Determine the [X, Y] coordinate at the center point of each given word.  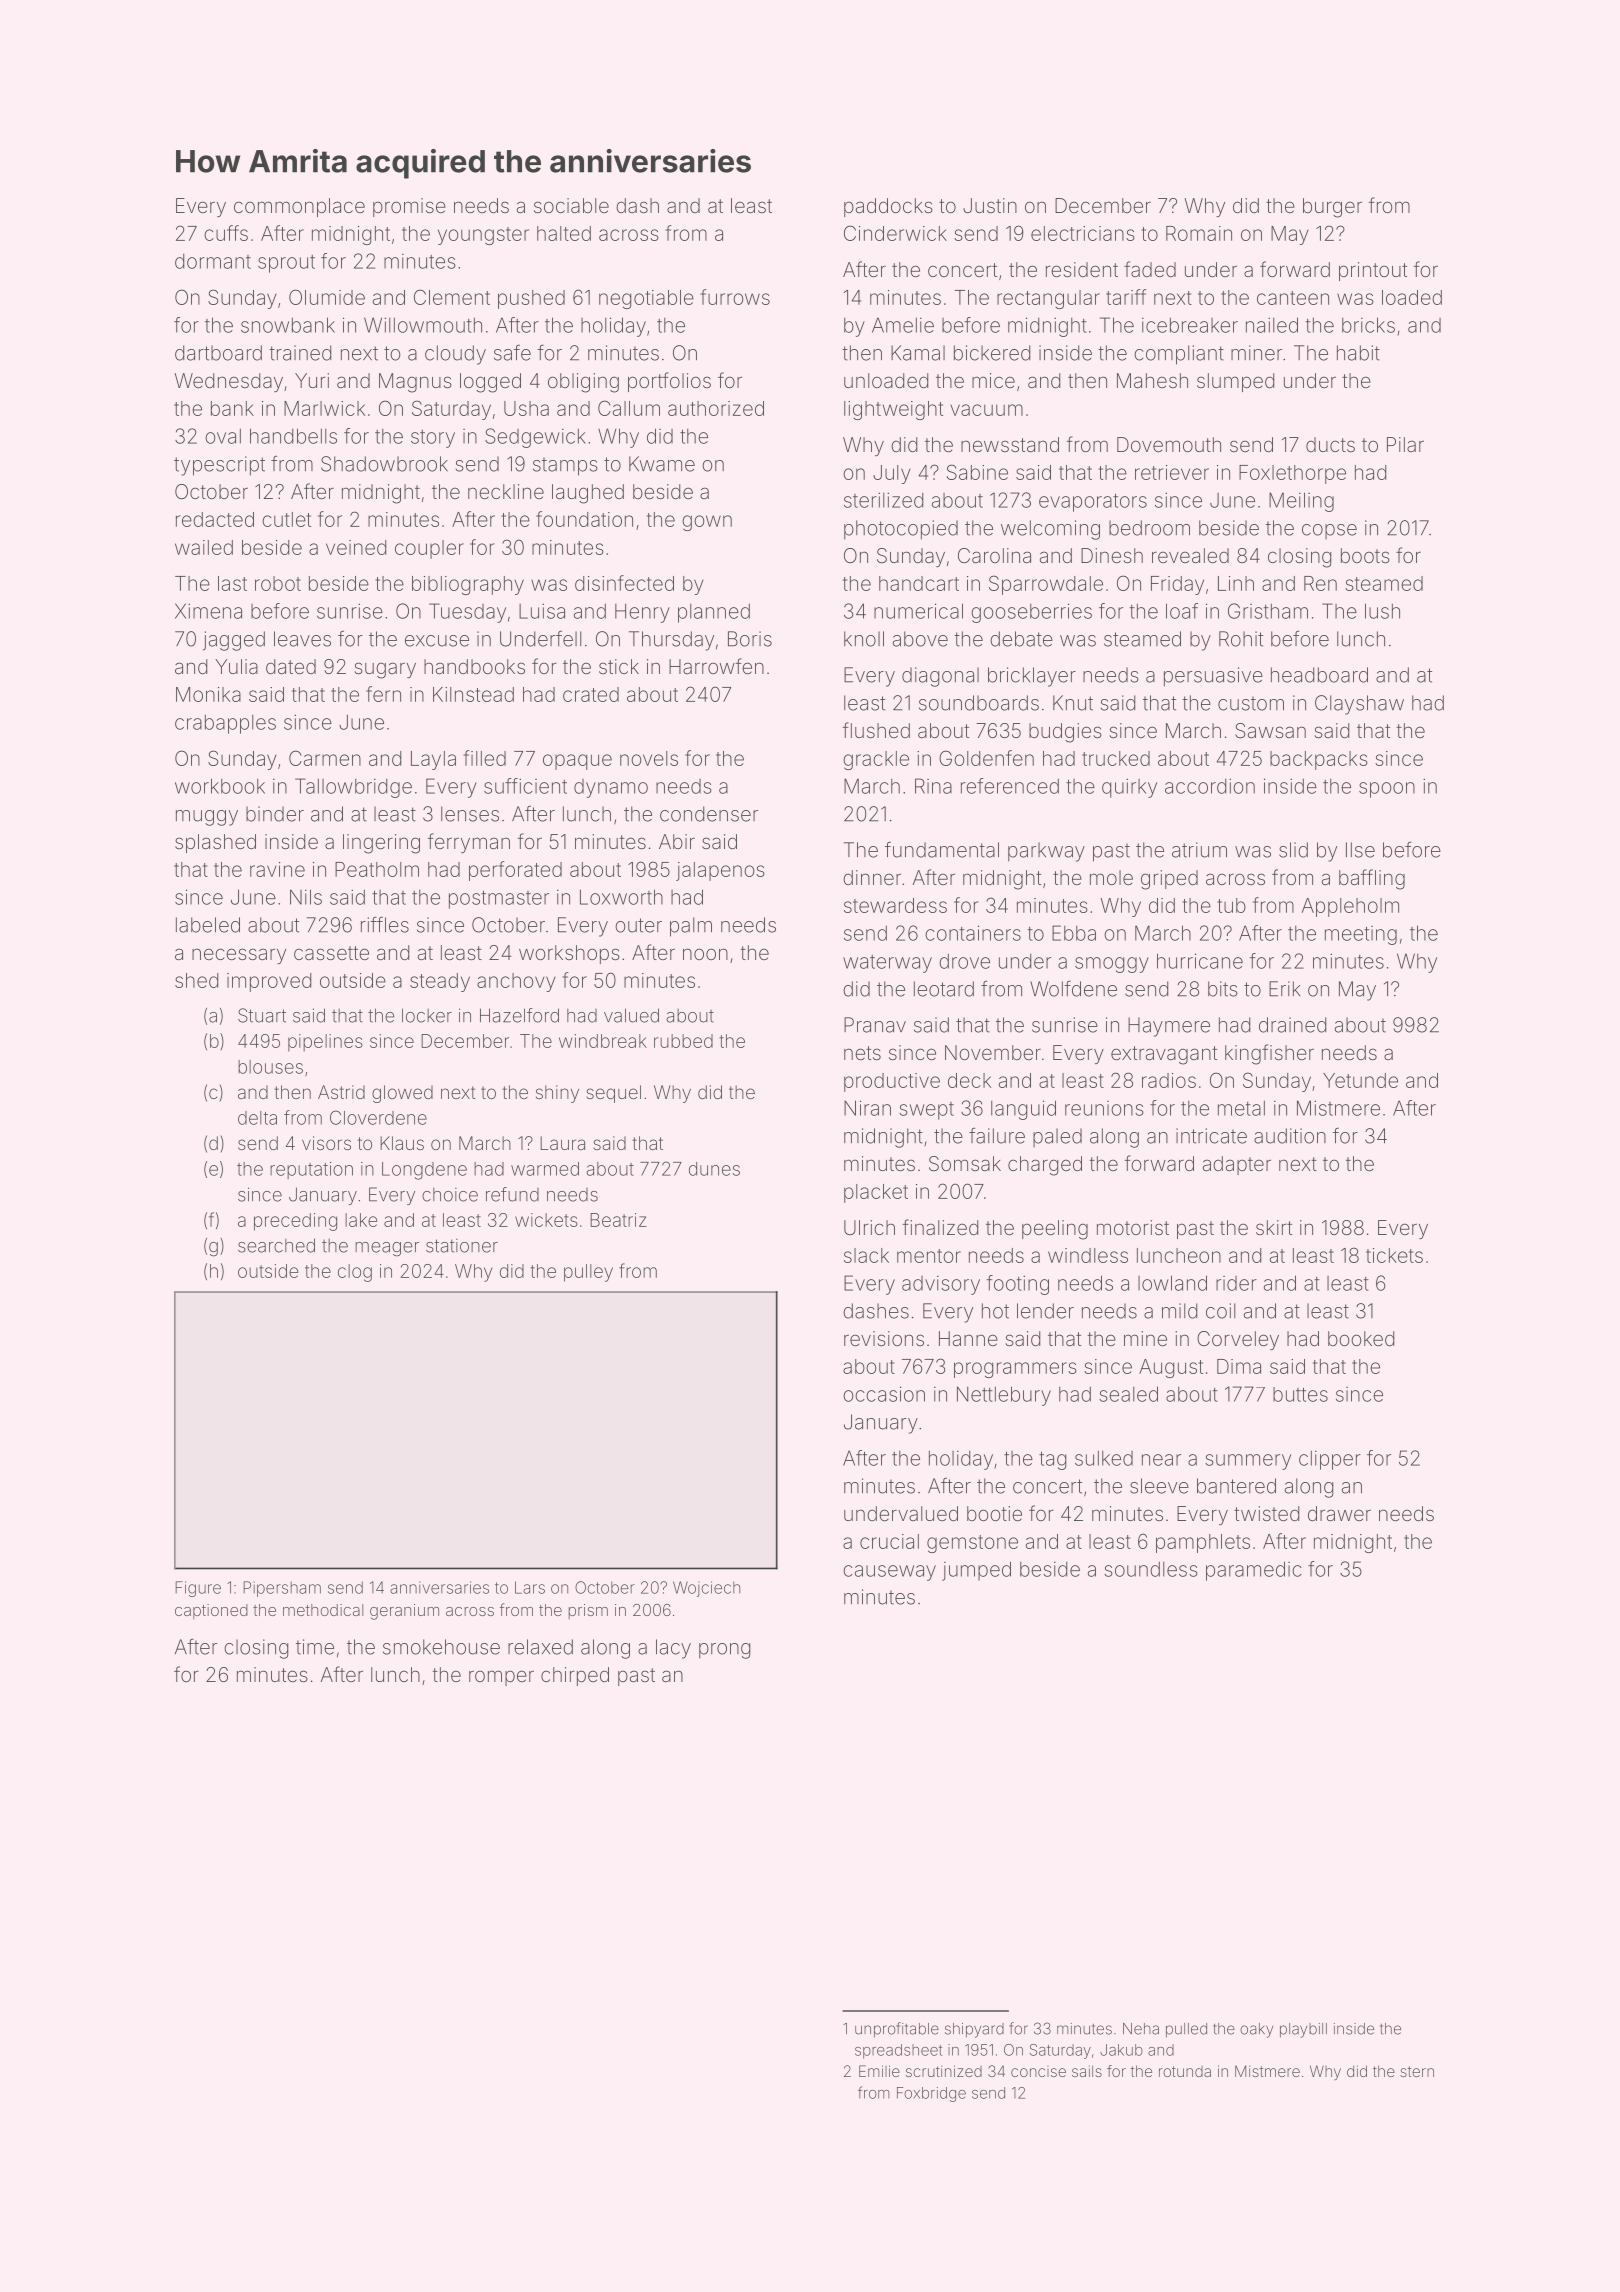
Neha [1141, 2029]
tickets [1394, 1255]
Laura [562, 1143]
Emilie [879, 2071]
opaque [577, 762]
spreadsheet [898, 2051]
